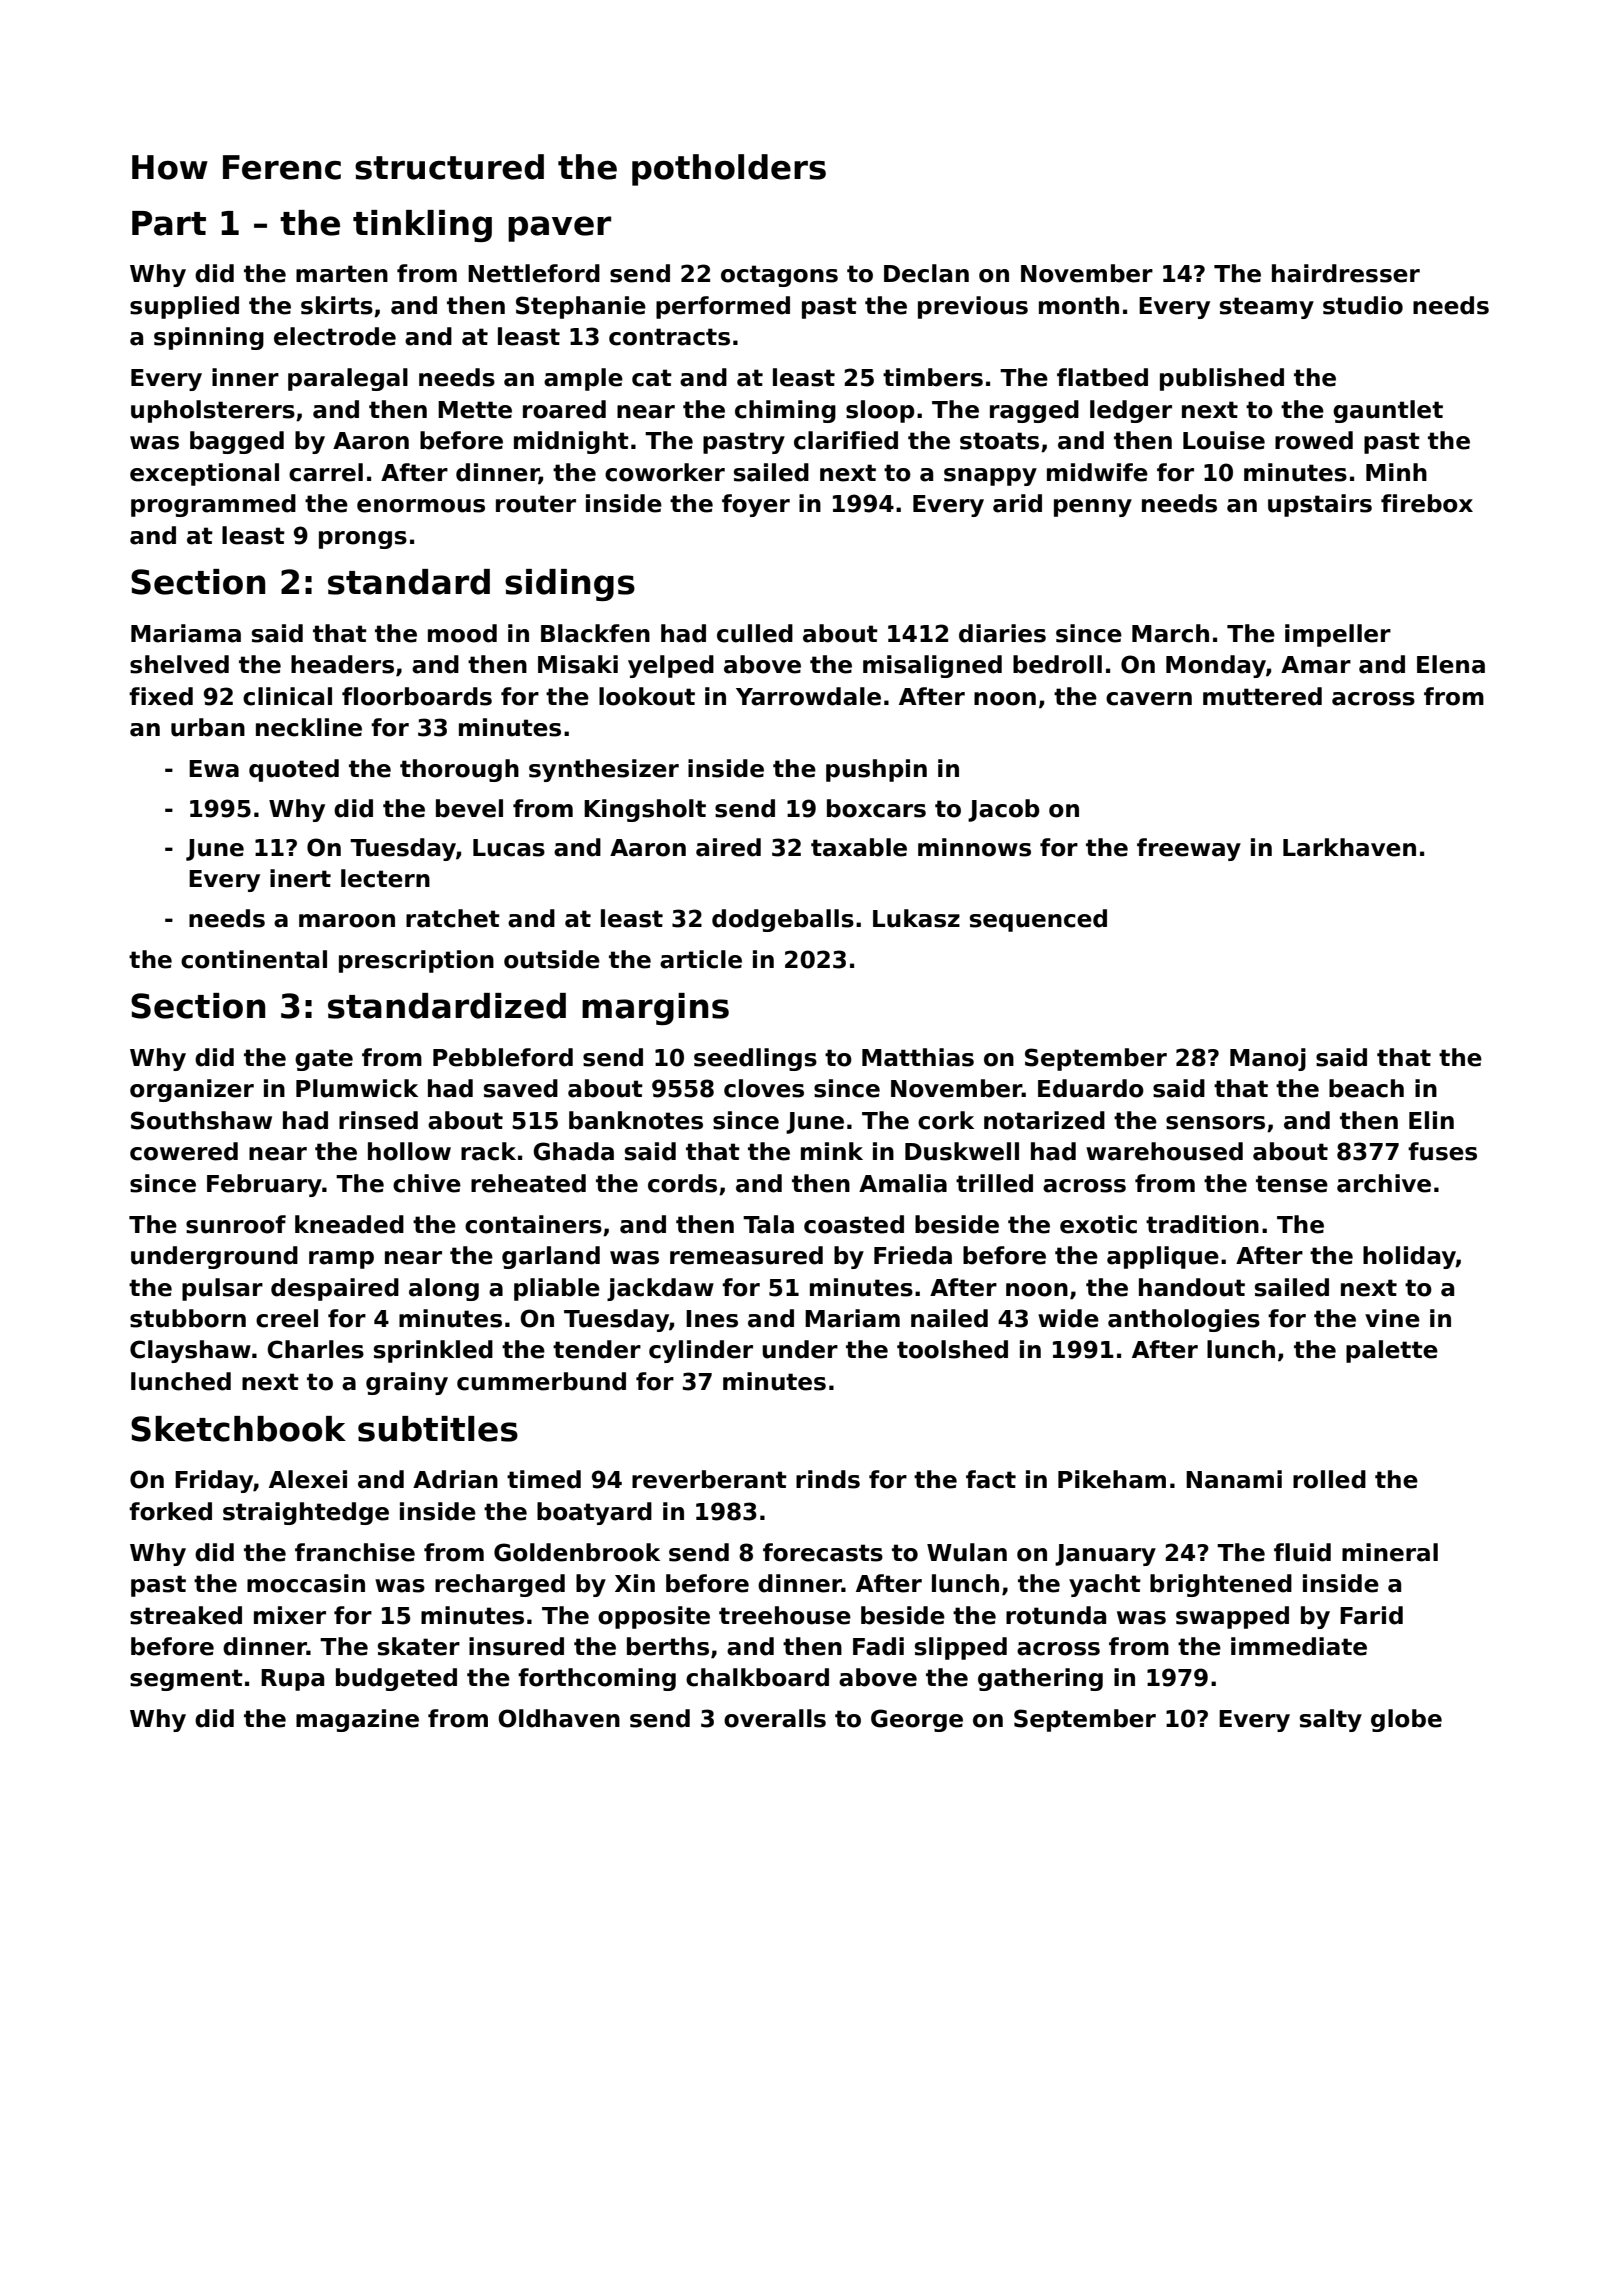  What do you see at coordinates (926, 273) in the image?
I see `Declan` at bounding box center [926, 273].
